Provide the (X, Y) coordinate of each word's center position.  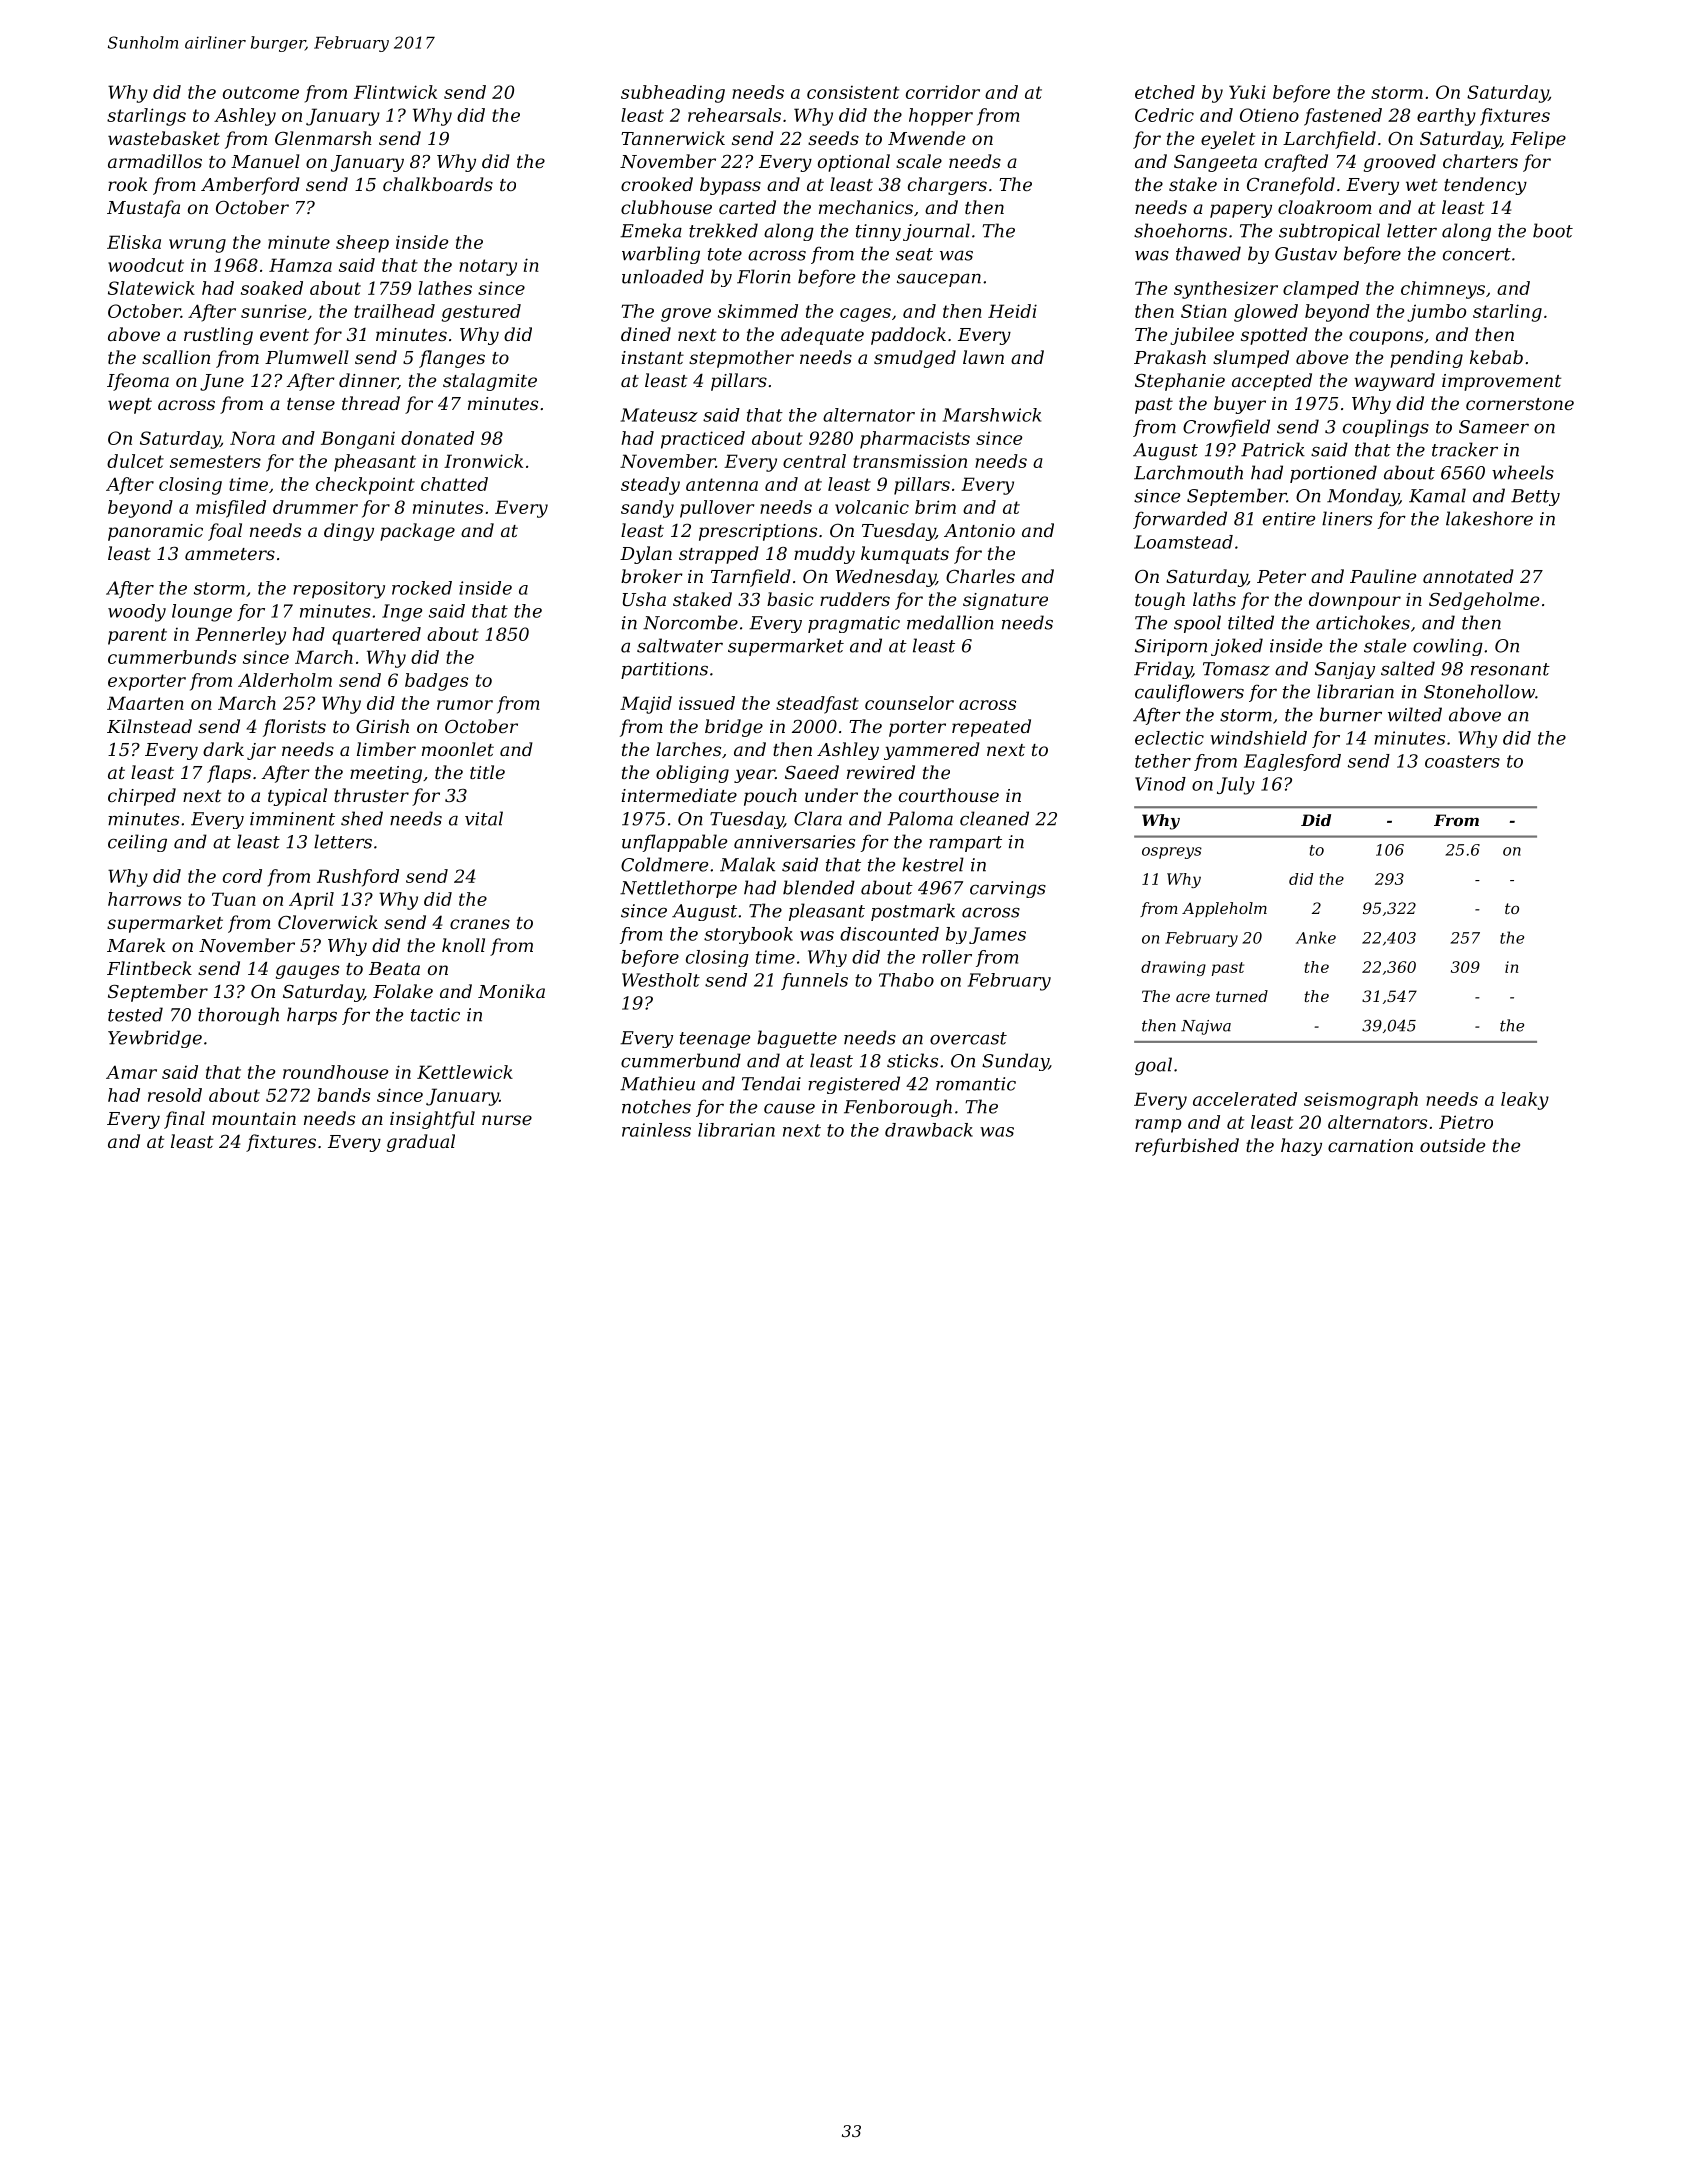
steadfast (817, 705)
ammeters (230, 554)
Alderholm (285, 680)
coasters (1462, 761)
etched (1165, 92)
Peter (1281, 576)
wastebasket (164, 138)
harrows (144, 899)
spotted (1274, 336)
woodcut (146, 265)
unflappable (674, 843)
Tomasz (1236, 669)
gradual (421, 1143)
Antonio (979, 530)
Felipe (1538, 140)
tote (725, 254)
